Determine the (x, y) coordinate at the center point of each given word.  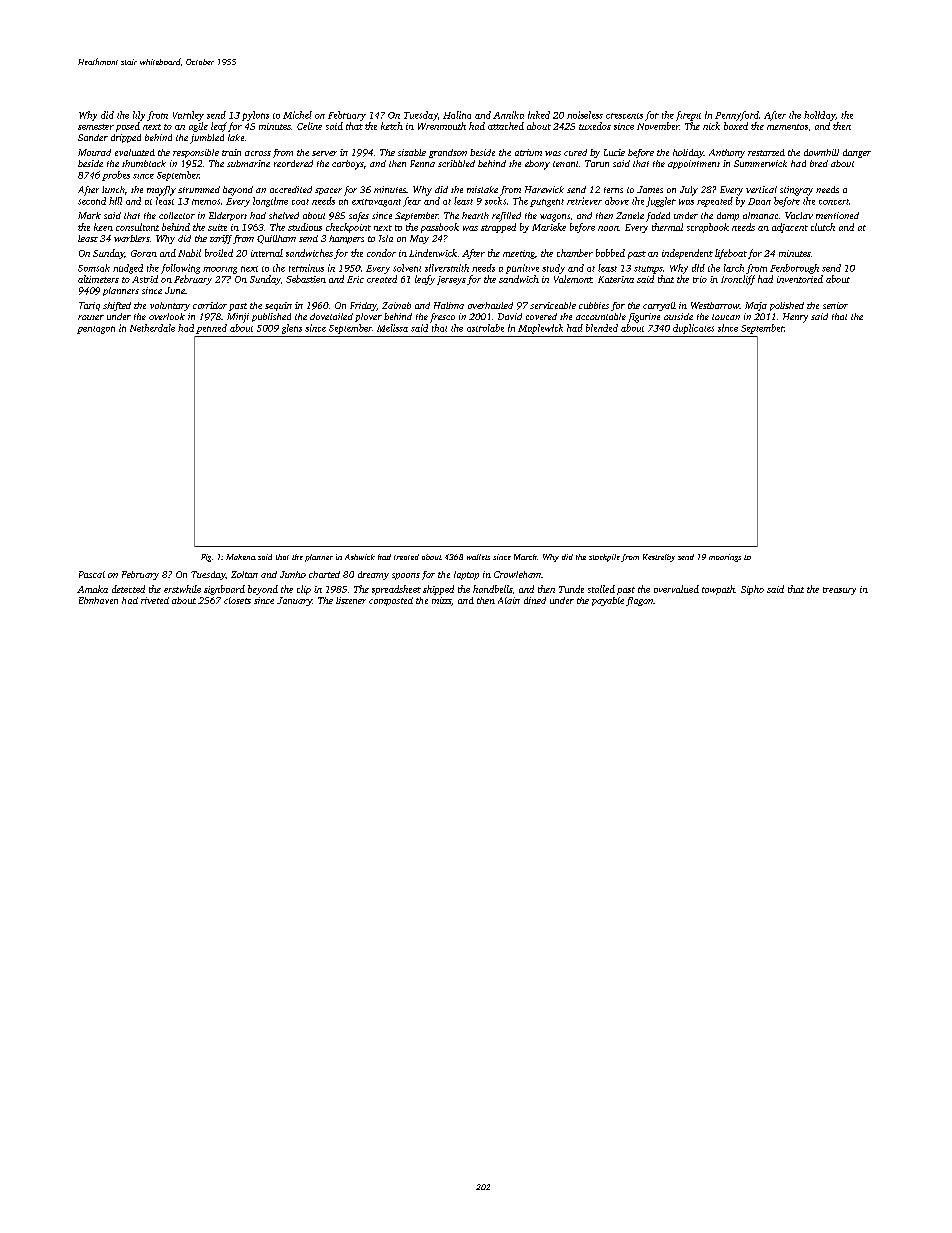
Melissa (392, 328)
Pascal (92, 574)
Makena (241, 557)
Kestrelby (659, 558)
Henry (795, 318)
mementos (787, 127)
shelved (284, 215)
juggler (661, 202)
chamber (575, 253)
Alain (509, 600)
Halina (457, 115)
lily (139, 116)
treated (406, 557)
